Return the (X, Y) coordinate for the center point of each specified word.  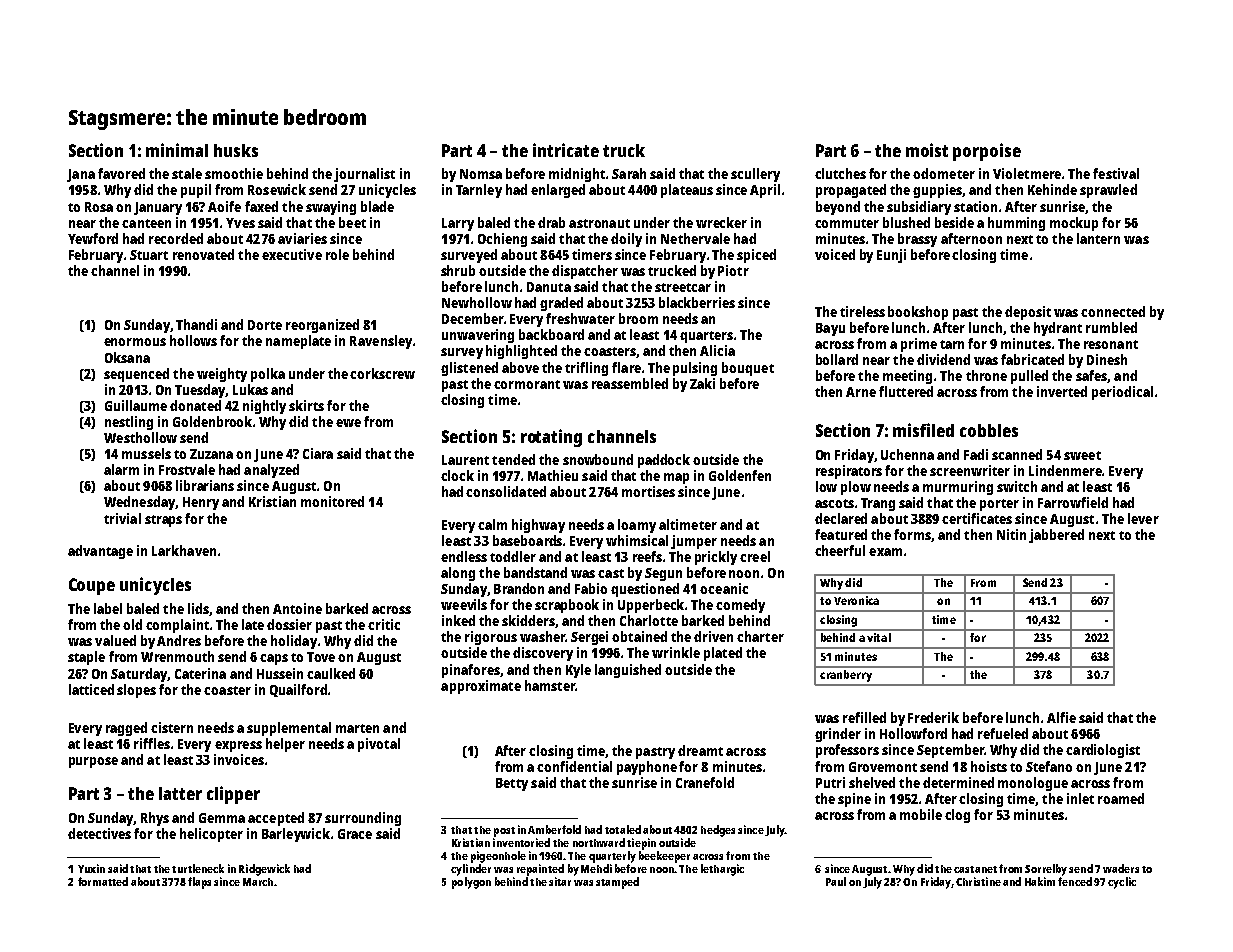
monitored (332, 501)
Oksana (127, 357)
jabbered (1056, 536)
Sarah (629, 173)
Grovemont (883, 767)
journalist (364, 175)
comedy (740, 606)
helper (285, 745)
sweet (1082, 455)
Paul (836, 881)
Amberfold (554, 829)
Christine (978, 881)
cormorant (527, 384)
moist (927, 150)
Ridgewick (264, 870)
